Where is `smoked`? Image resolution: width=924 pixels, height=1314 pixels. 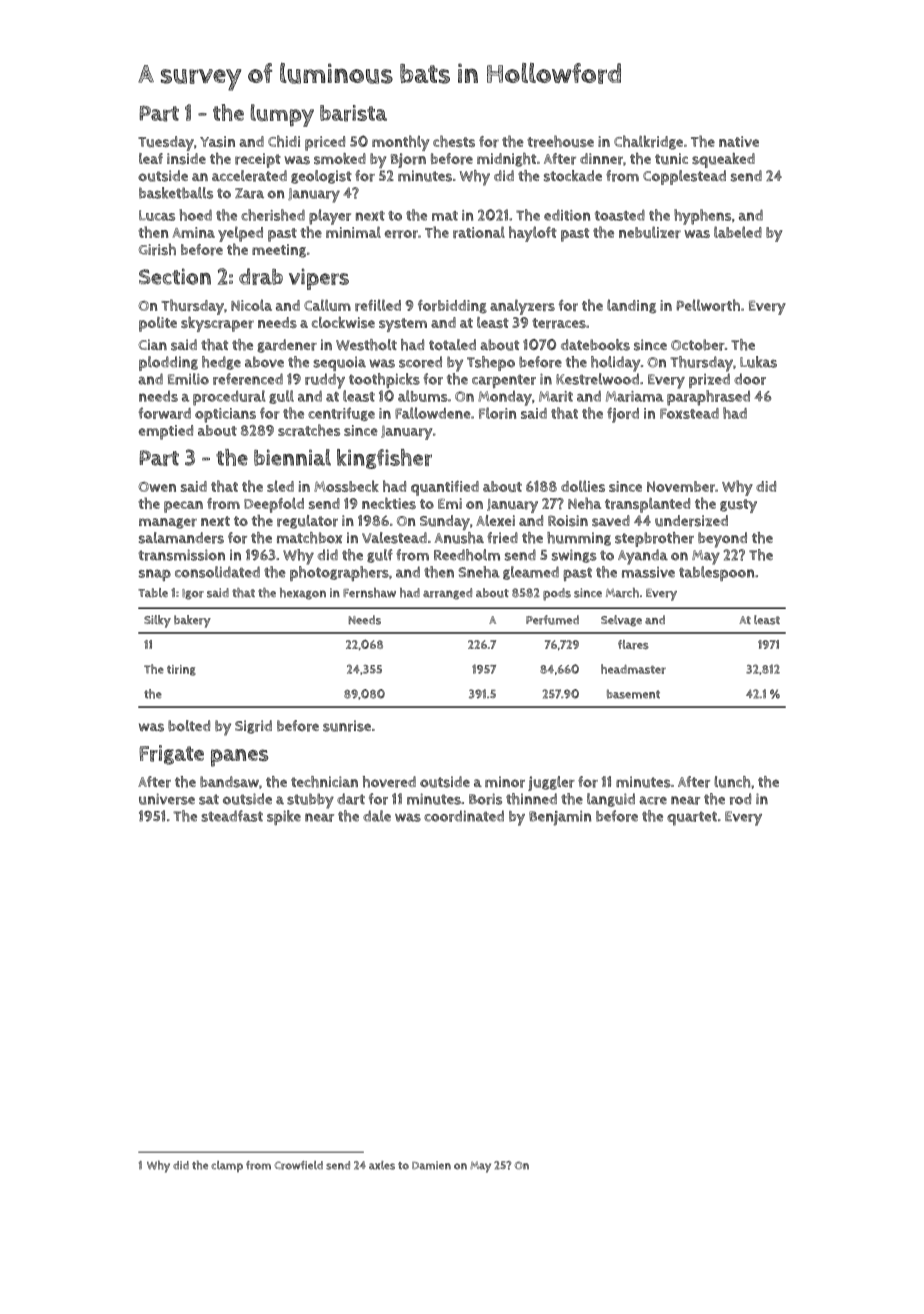
smoked is located at coordinates (340, 159).
